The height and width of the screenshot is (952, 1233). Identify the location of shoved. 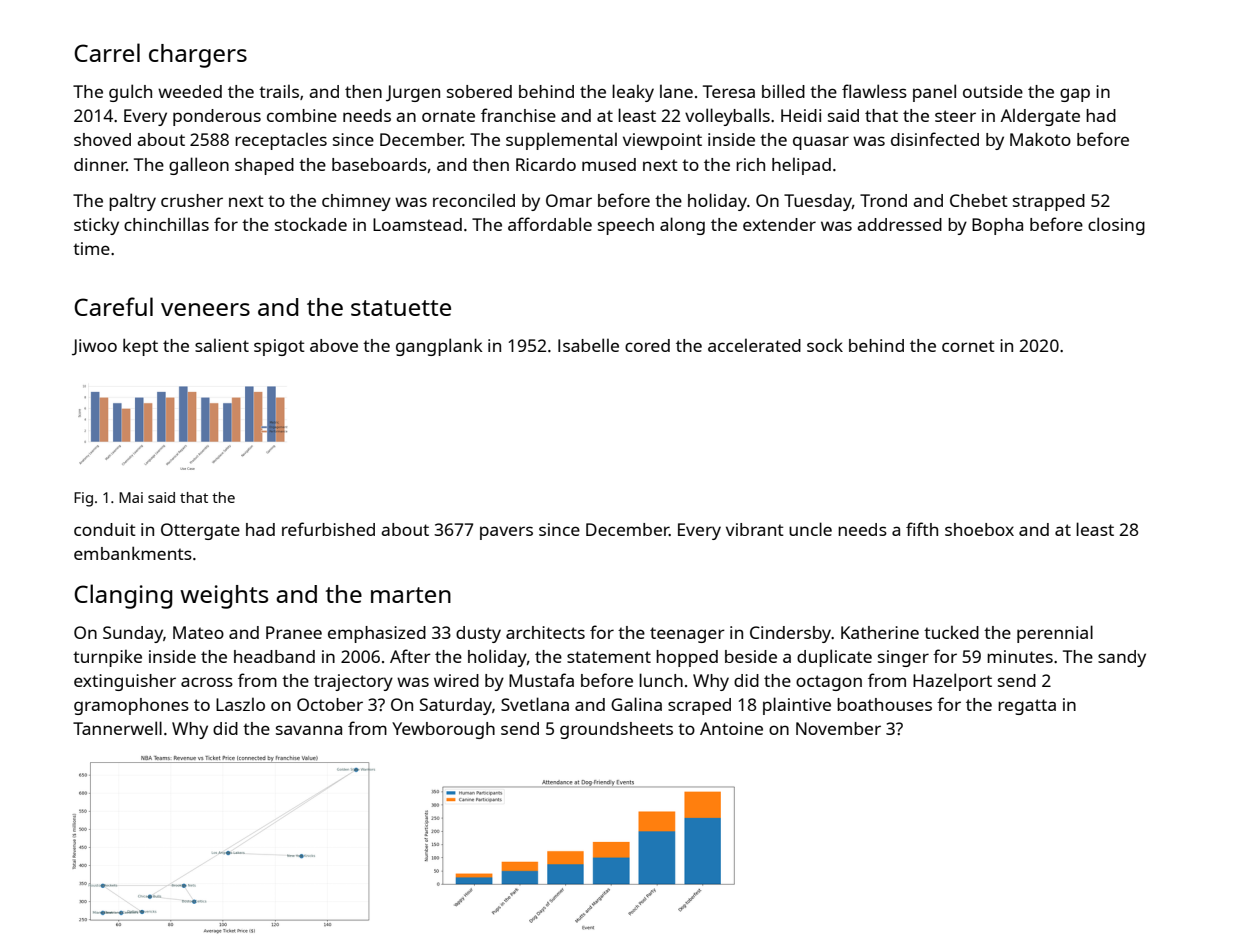
(102, 139).
